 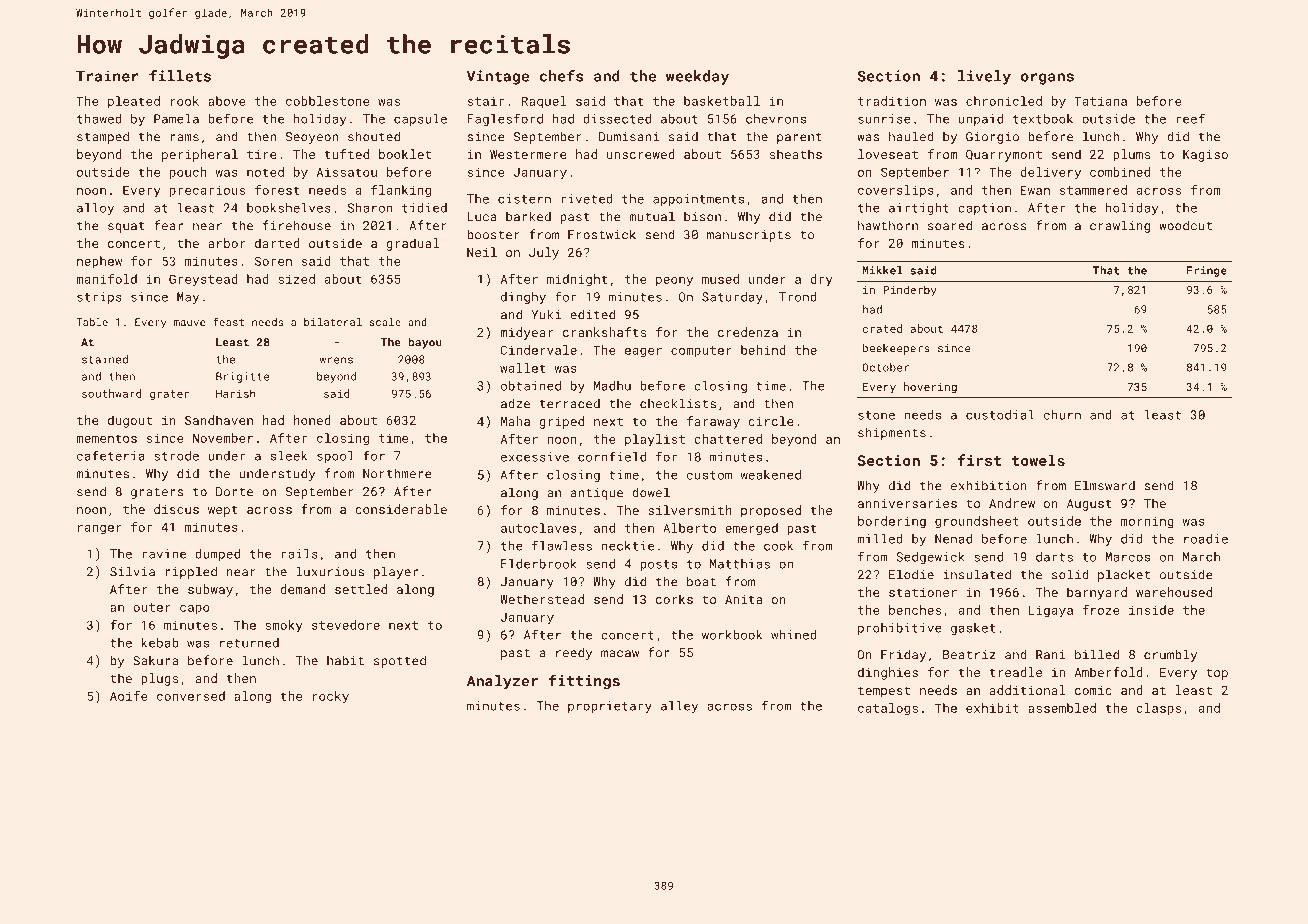 What do you see at coordinates (129, 696) in the page?
I see `Aoife` at bounding box center [129, 696].
